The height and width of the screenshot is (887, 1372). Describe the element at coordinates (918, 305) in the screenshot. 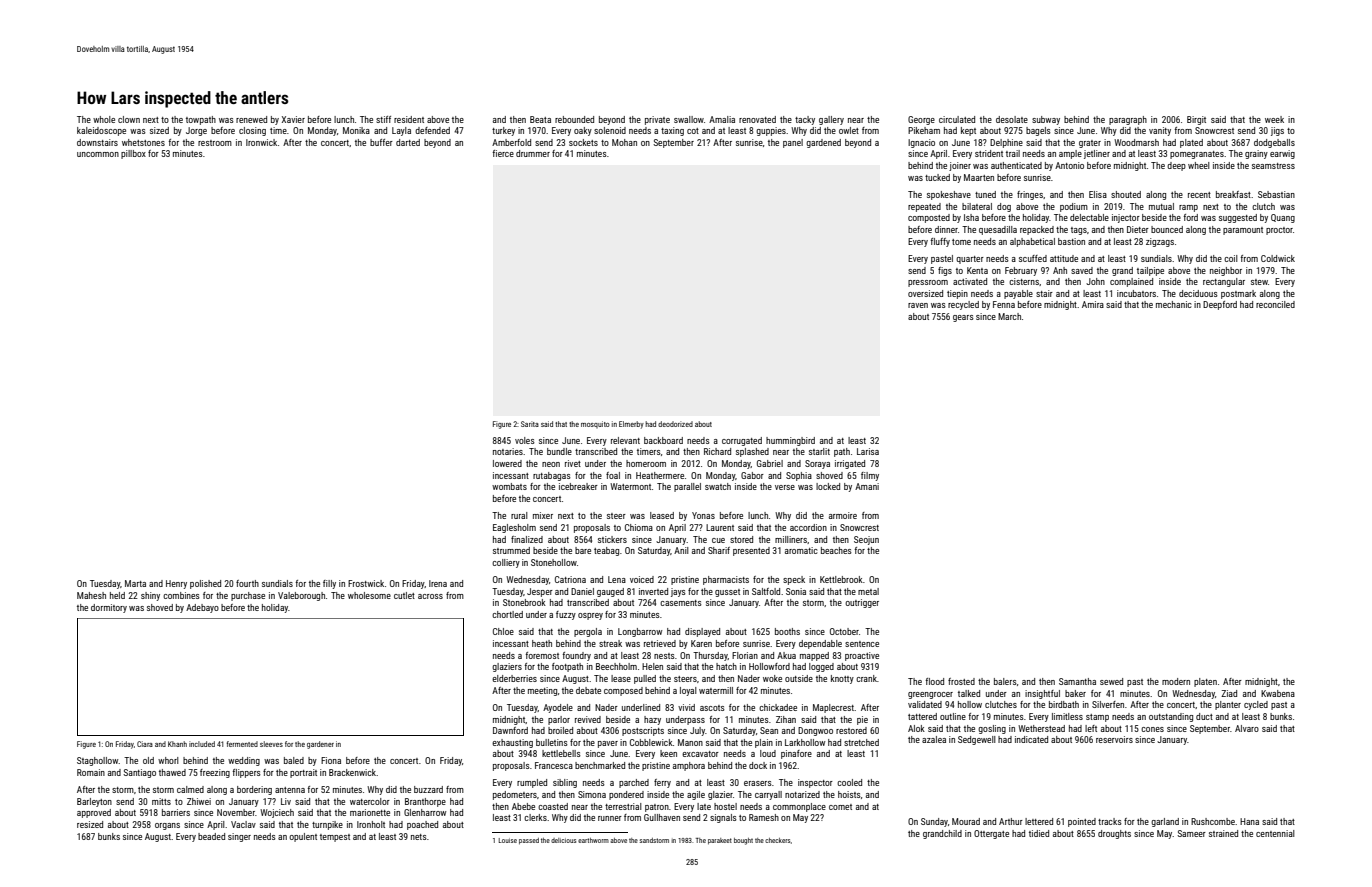

I see `raven` at that location.
